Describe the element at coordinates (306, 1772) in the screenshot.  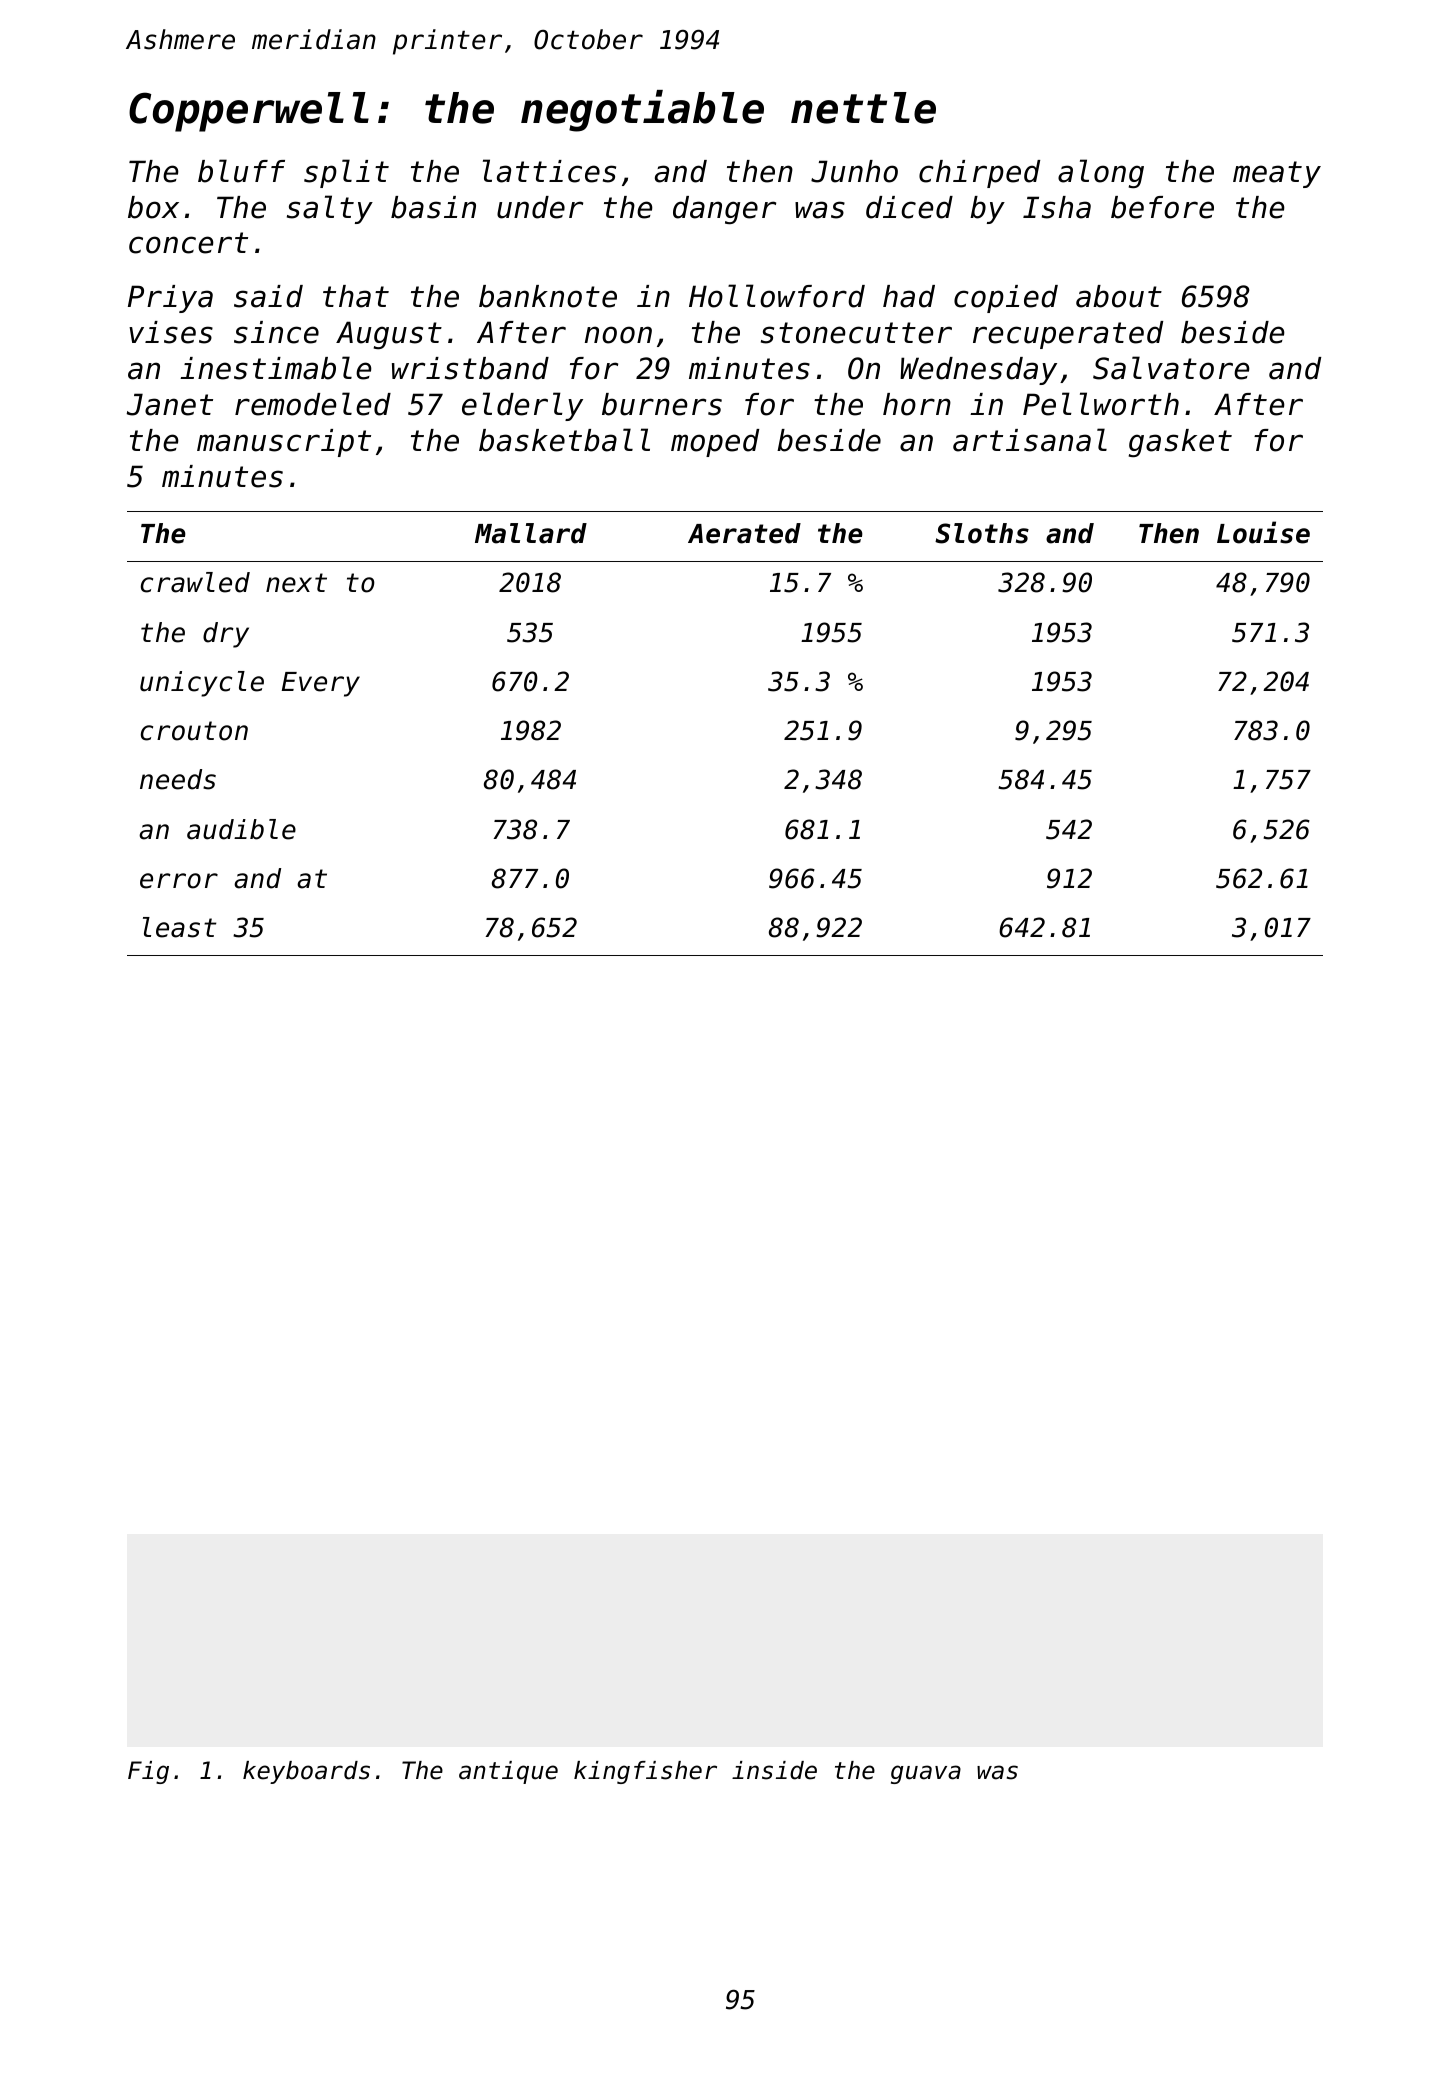
I see `keyboards` at that location.
